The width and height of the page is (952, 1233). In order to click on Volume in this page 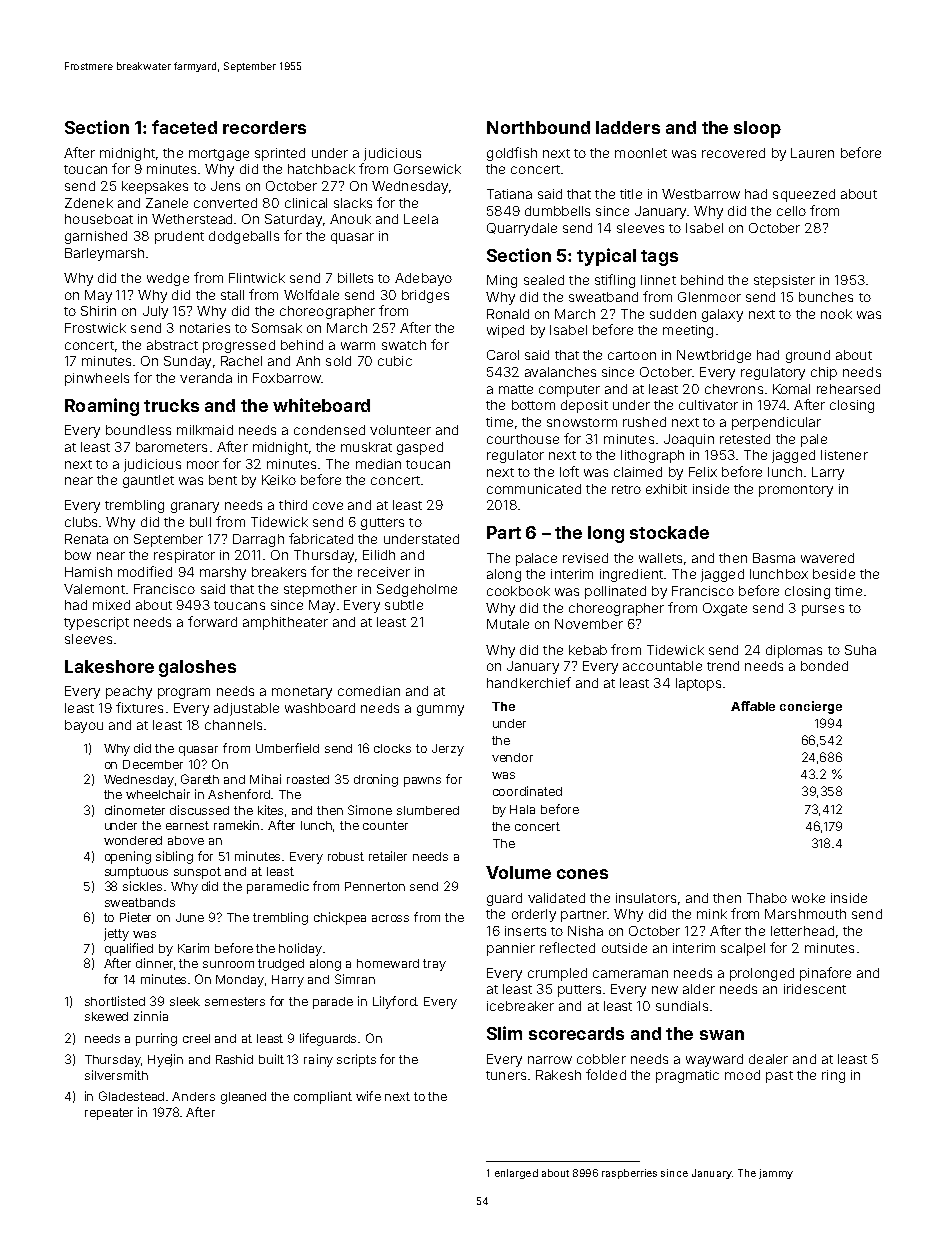, I will do `click(518, 872)`.
